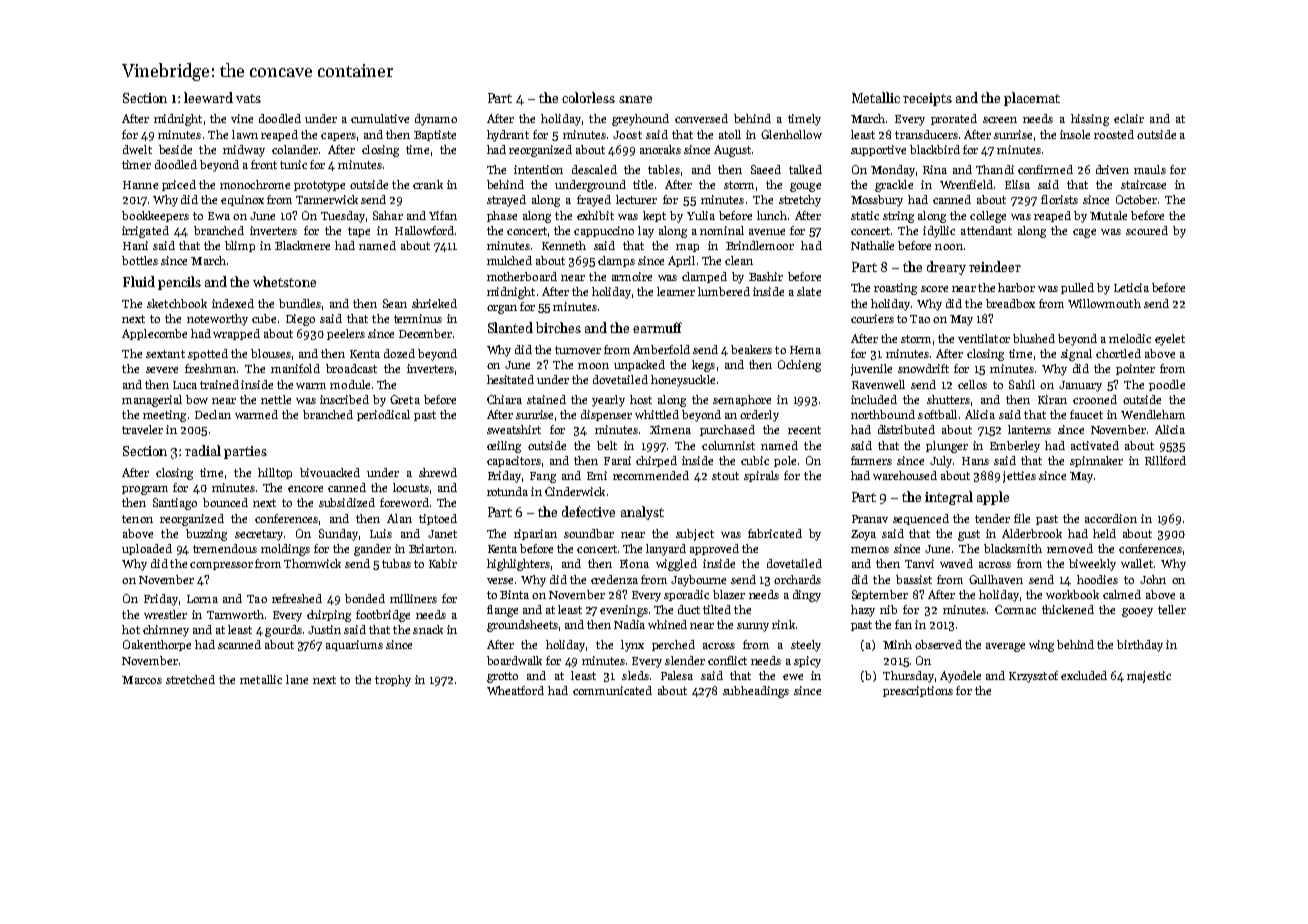 The height and width of the screenshot is (924, 1308). What do you see at coordinates (142, 680) in the screenshot?
I see `Marcos` at bounding box center [142, 680].
